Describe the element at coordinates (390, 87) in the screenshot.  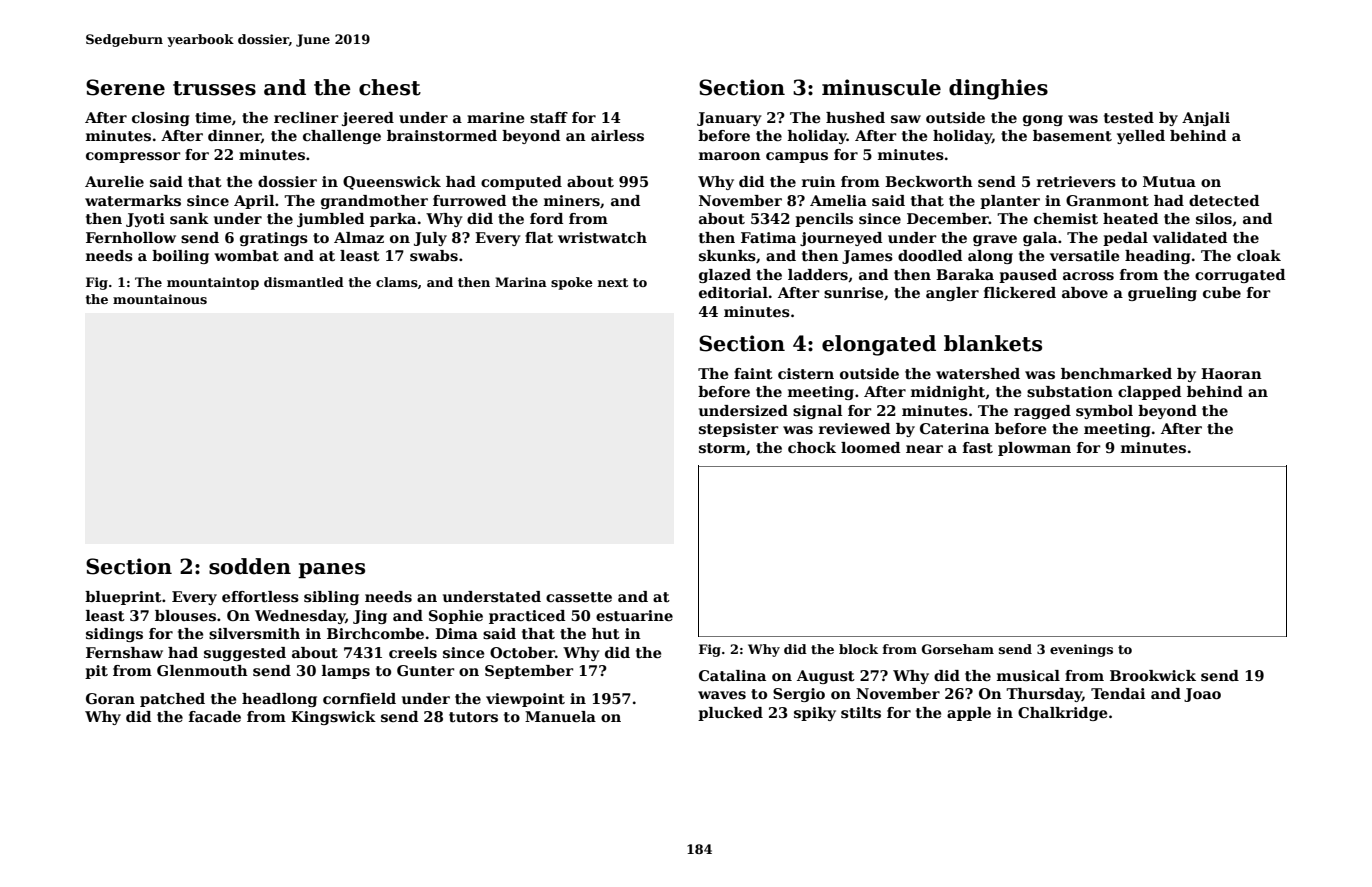
I see `chest` at that location.
